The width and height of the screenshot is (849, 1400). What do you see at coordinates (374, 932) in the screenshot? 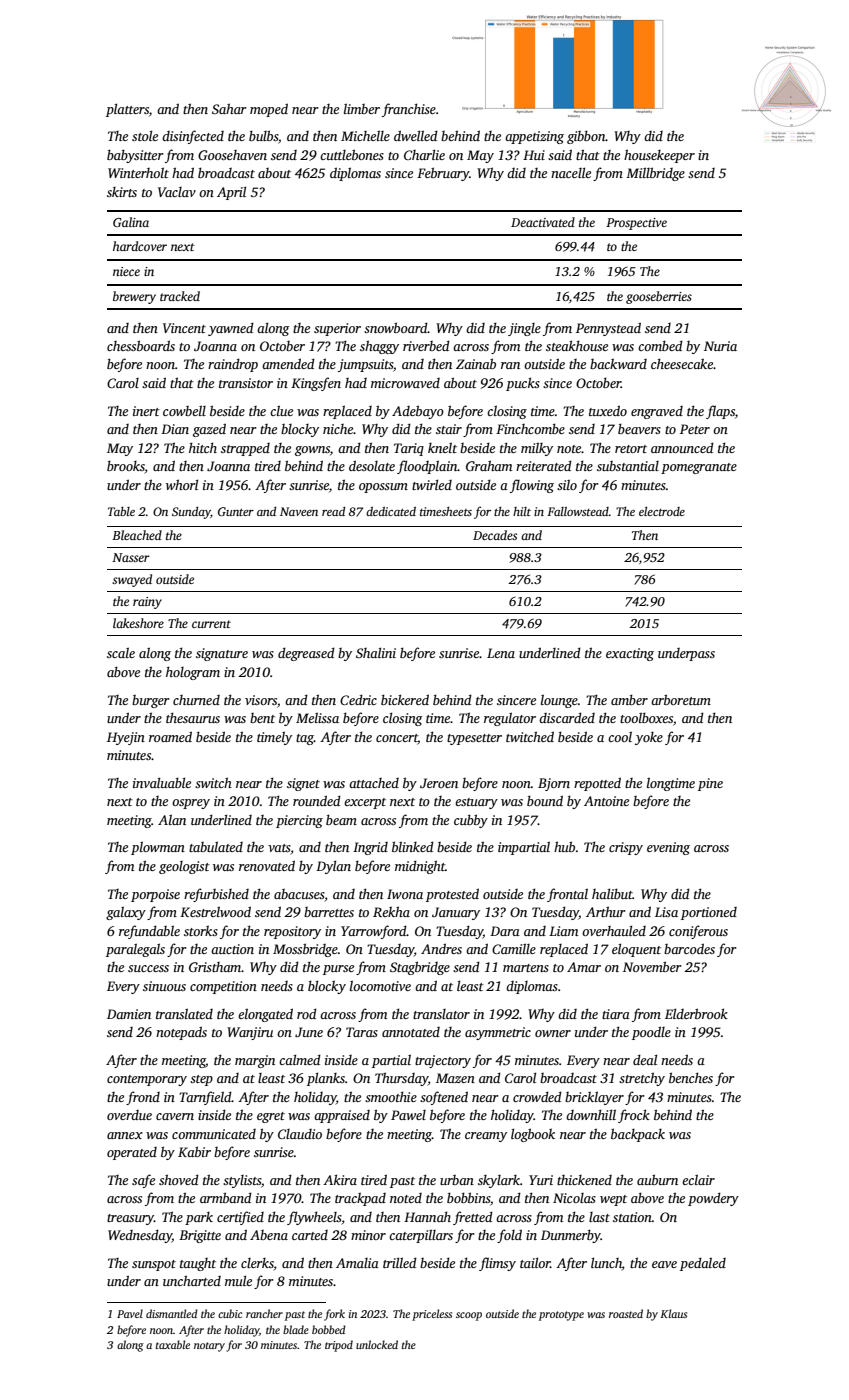
I see `Yarrowford` at bounding box center [374, 932].
